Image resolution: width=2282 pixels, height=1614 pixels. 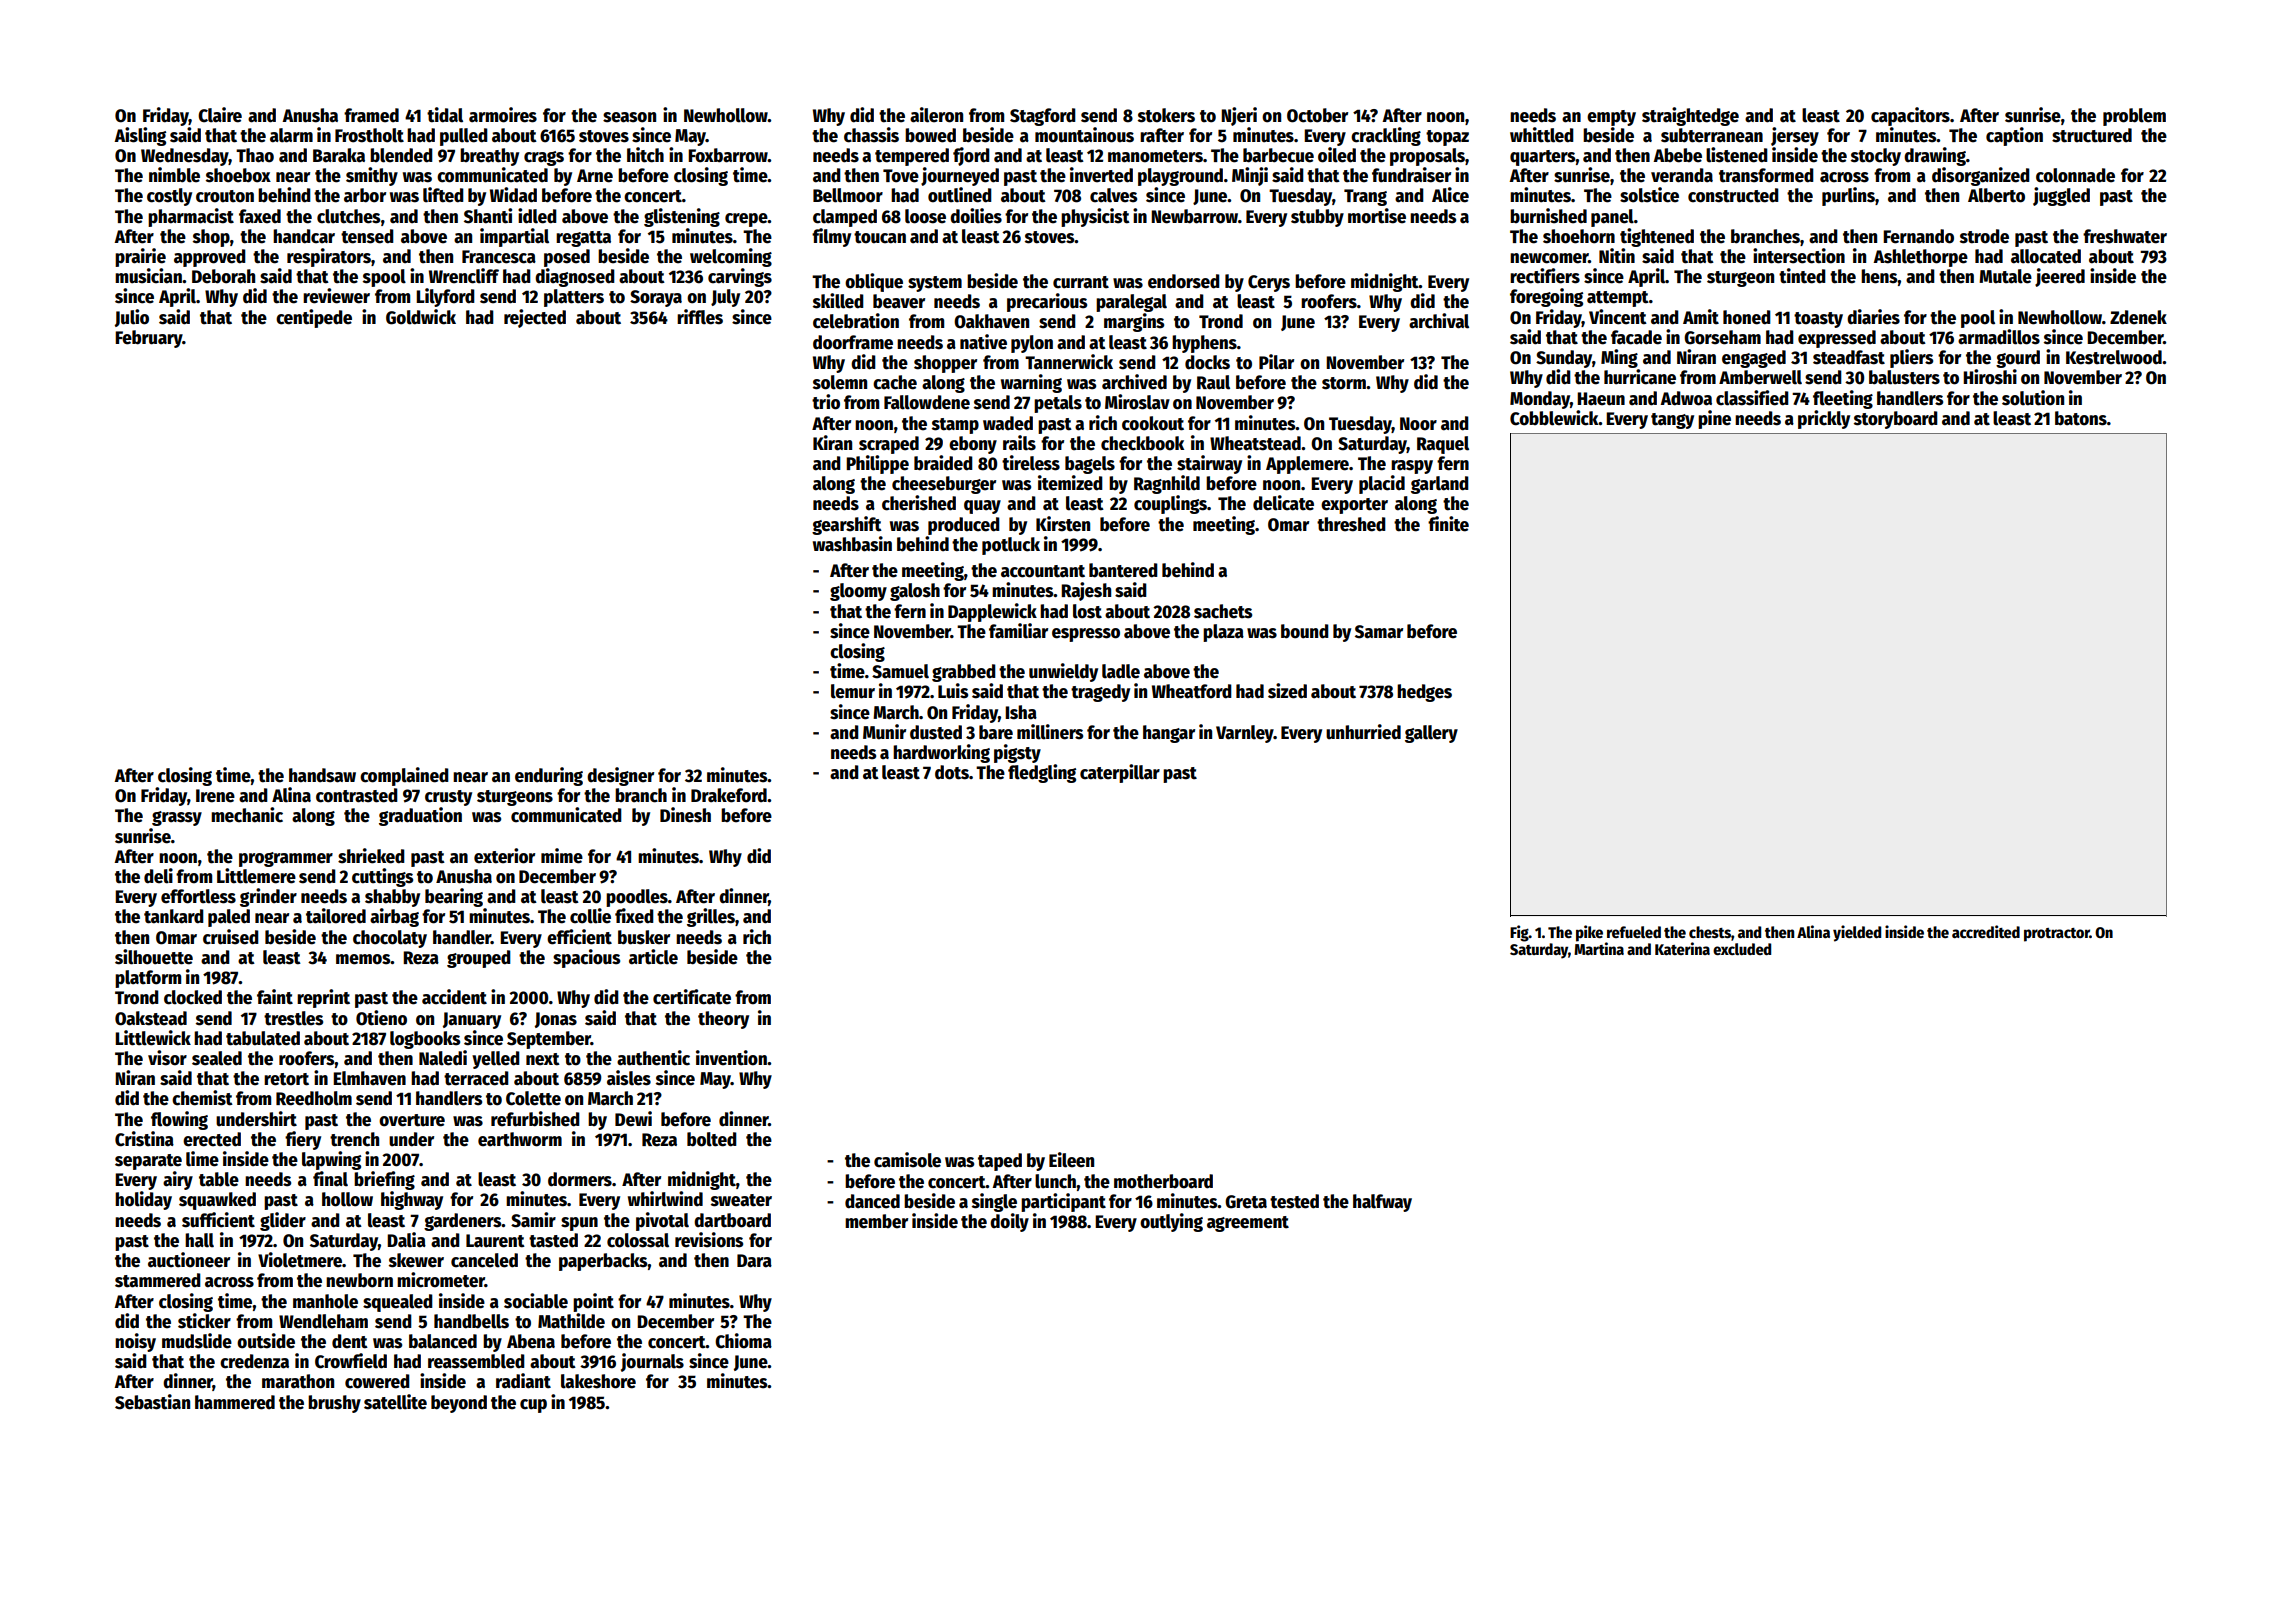 I want to click on Dalia, so click(x=406, y=1240).
